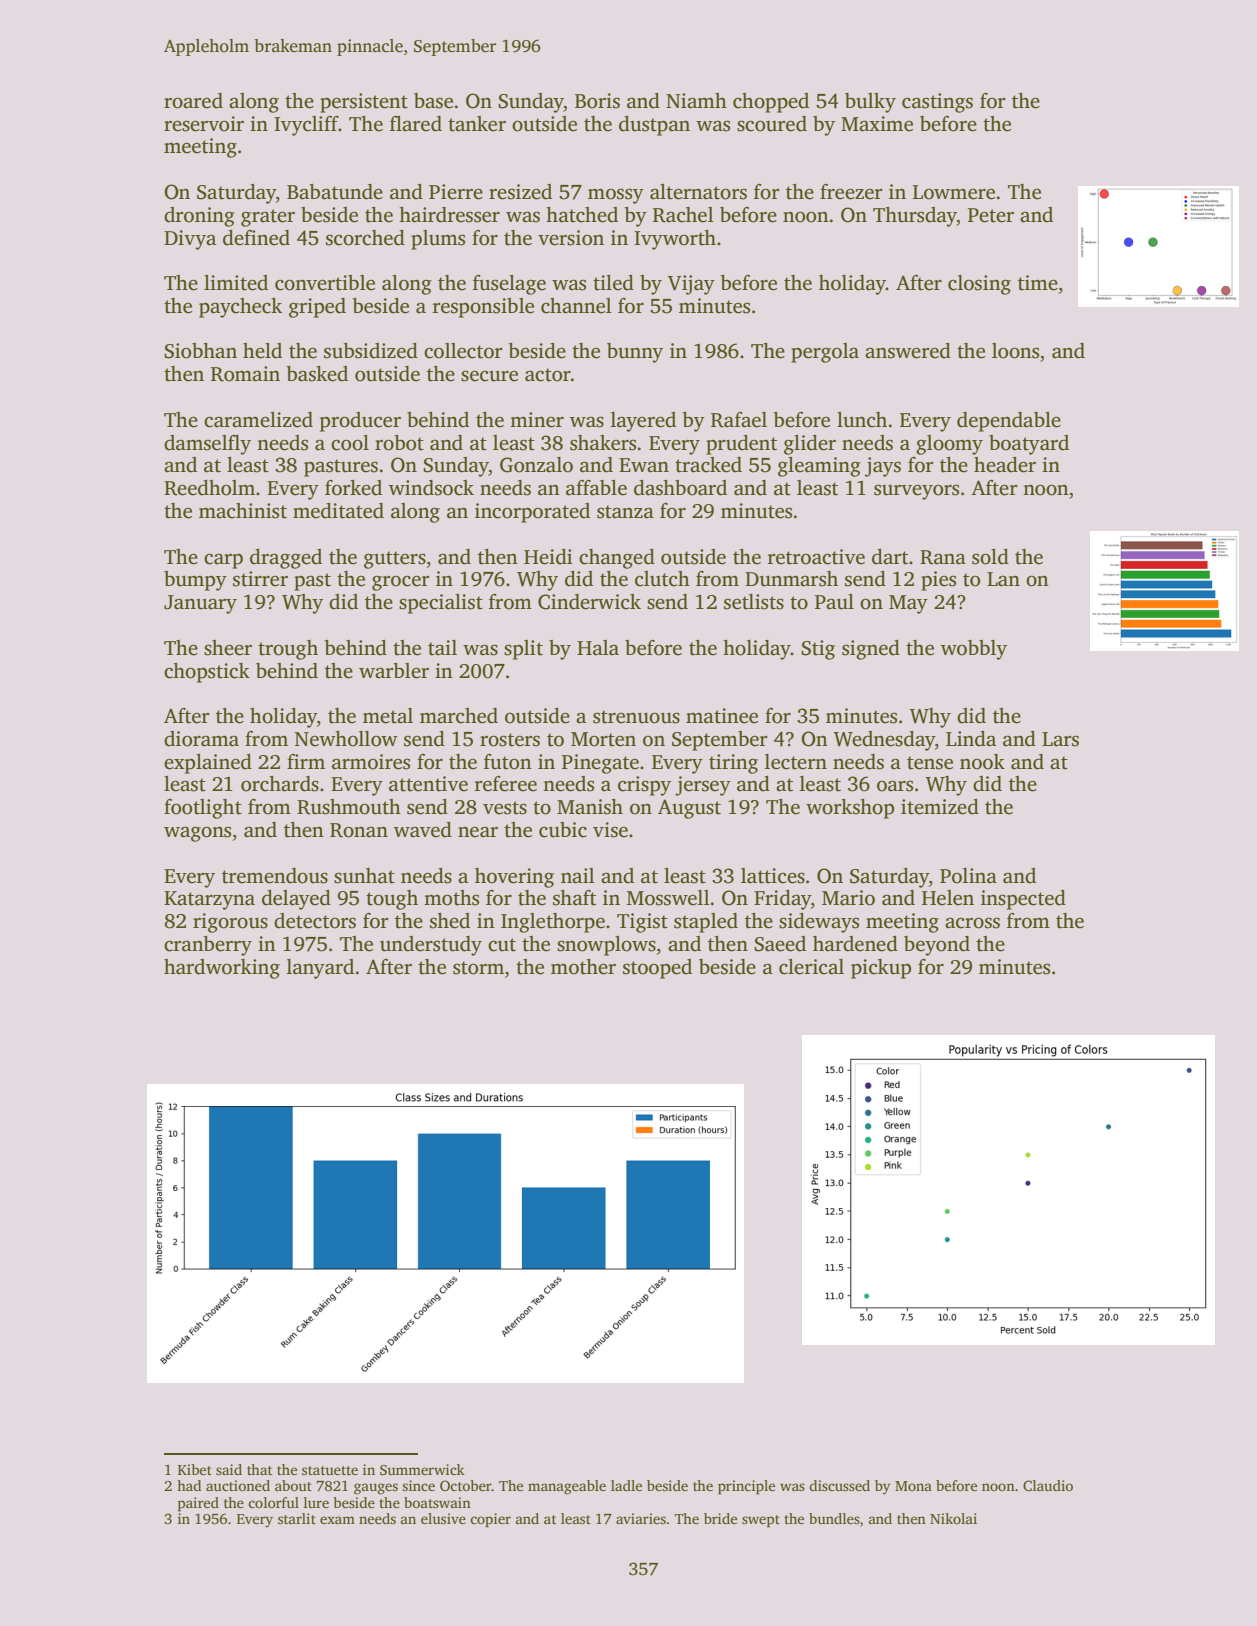  What do you see at coordinates (509, 285) in the image?
I see `fuselage` at bounding box center [509, 285].
